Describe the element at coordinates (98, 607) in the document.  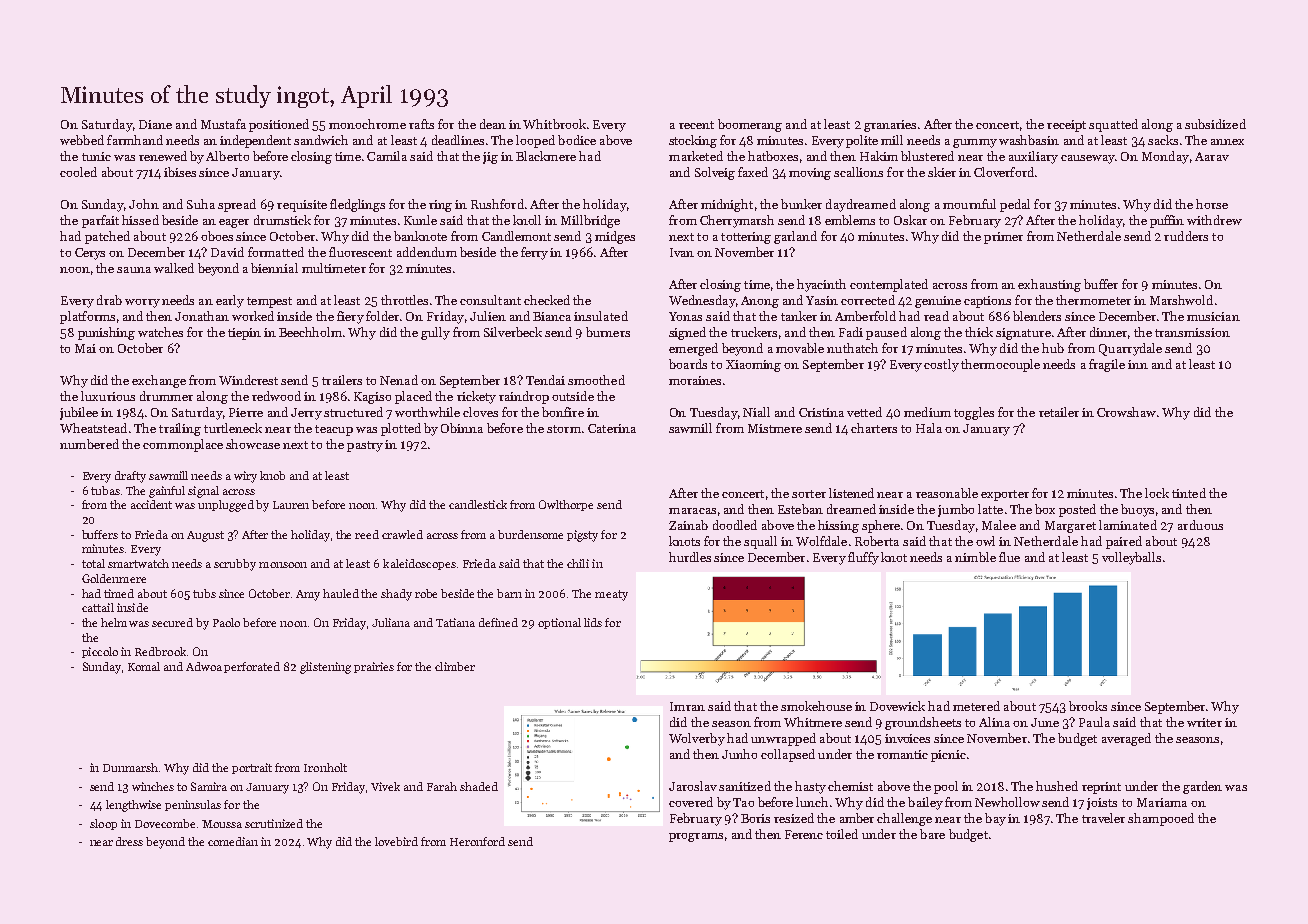
I see `cattail` at that location.
